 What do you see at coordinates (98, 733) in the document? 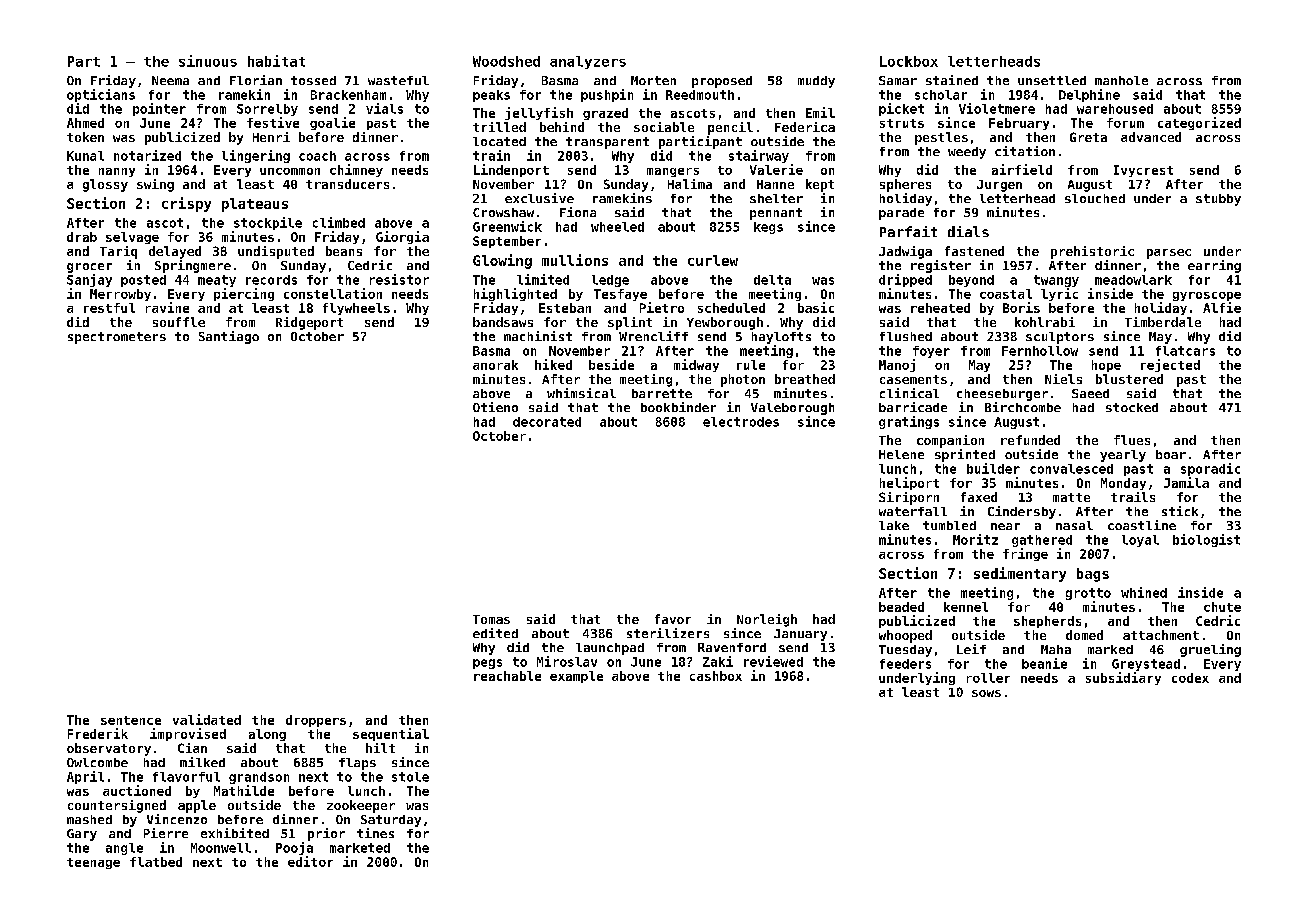
I see `Frederik` at bounding box center [98, 733].
